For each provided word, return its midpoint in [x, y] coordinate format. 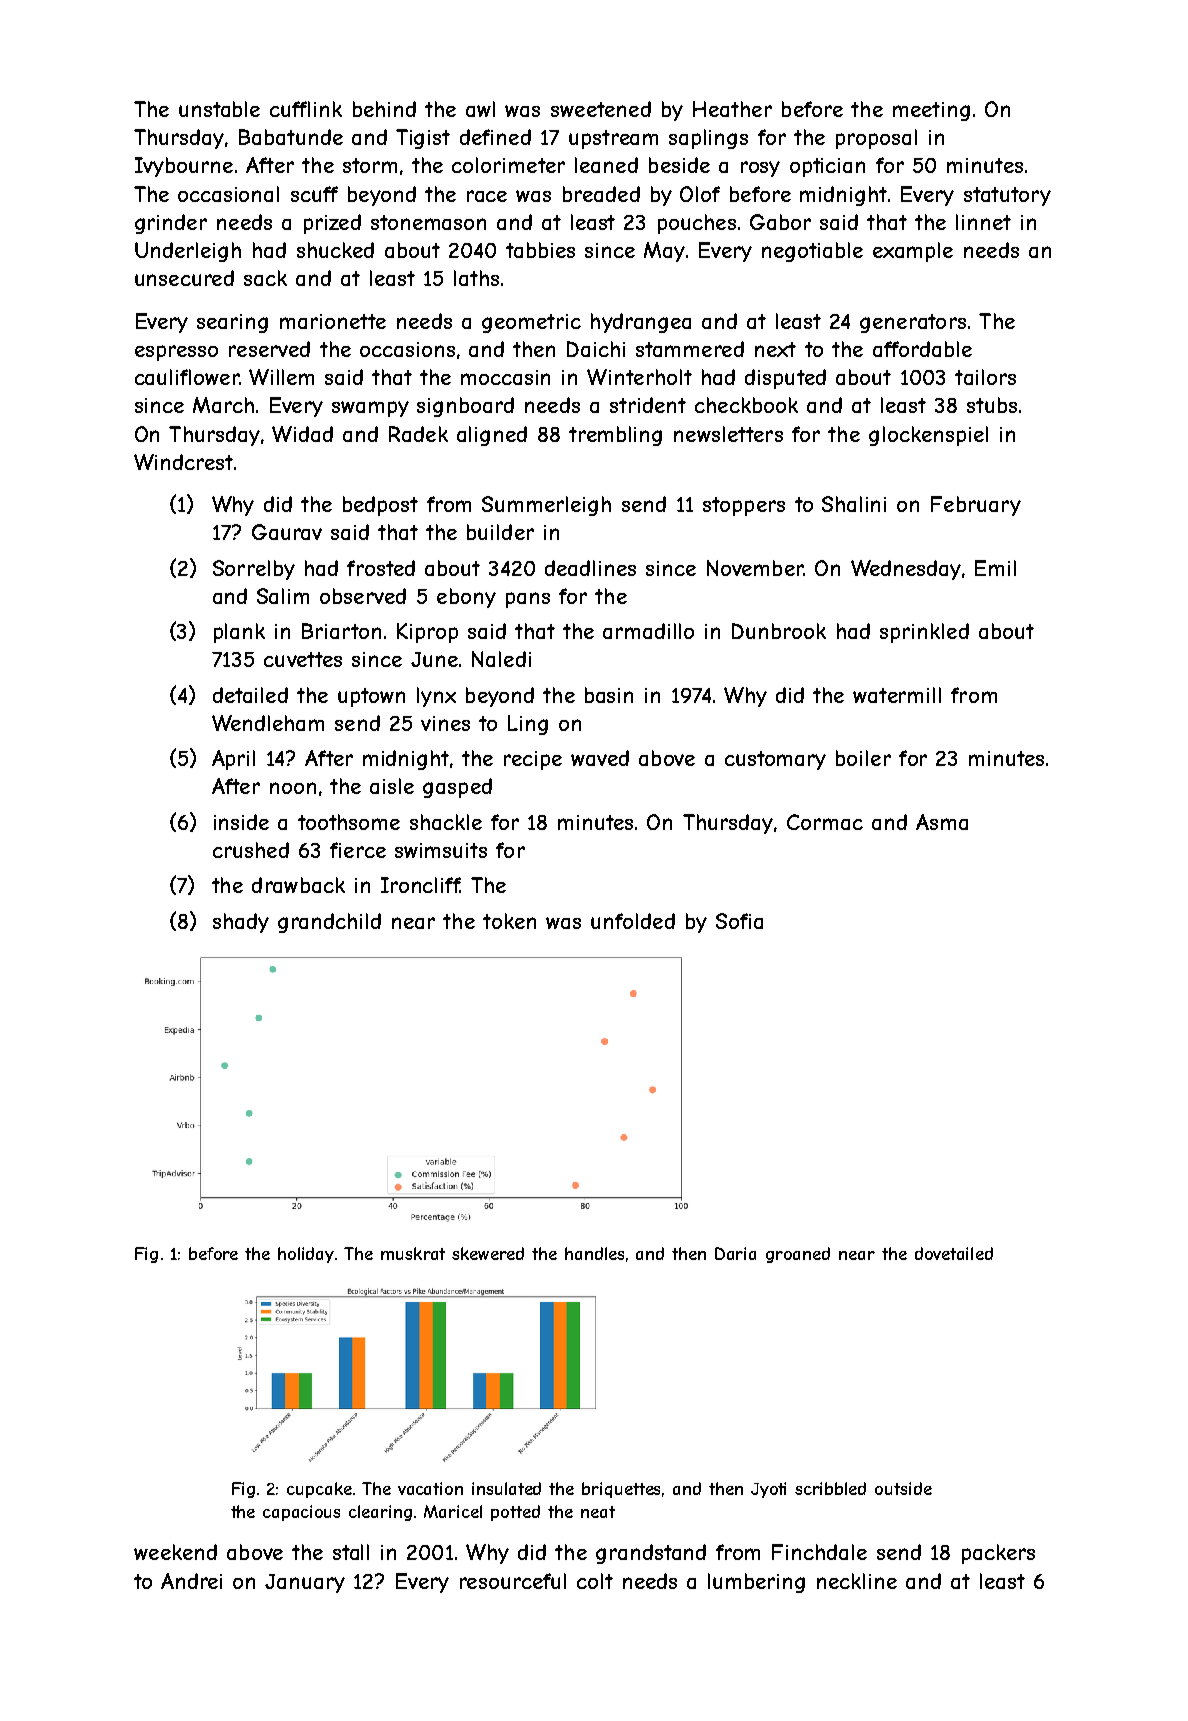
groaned [798, 1255]
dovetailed [954, 1253]
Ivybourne [184, 167]
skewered [488, 1253]
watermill [897, 695]
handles [594, 1253]
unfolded [633, 921]
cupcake [319, 1490]
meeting [931, 111]
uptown [371, 697]
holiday [306, 1255]
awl [480, 109]
